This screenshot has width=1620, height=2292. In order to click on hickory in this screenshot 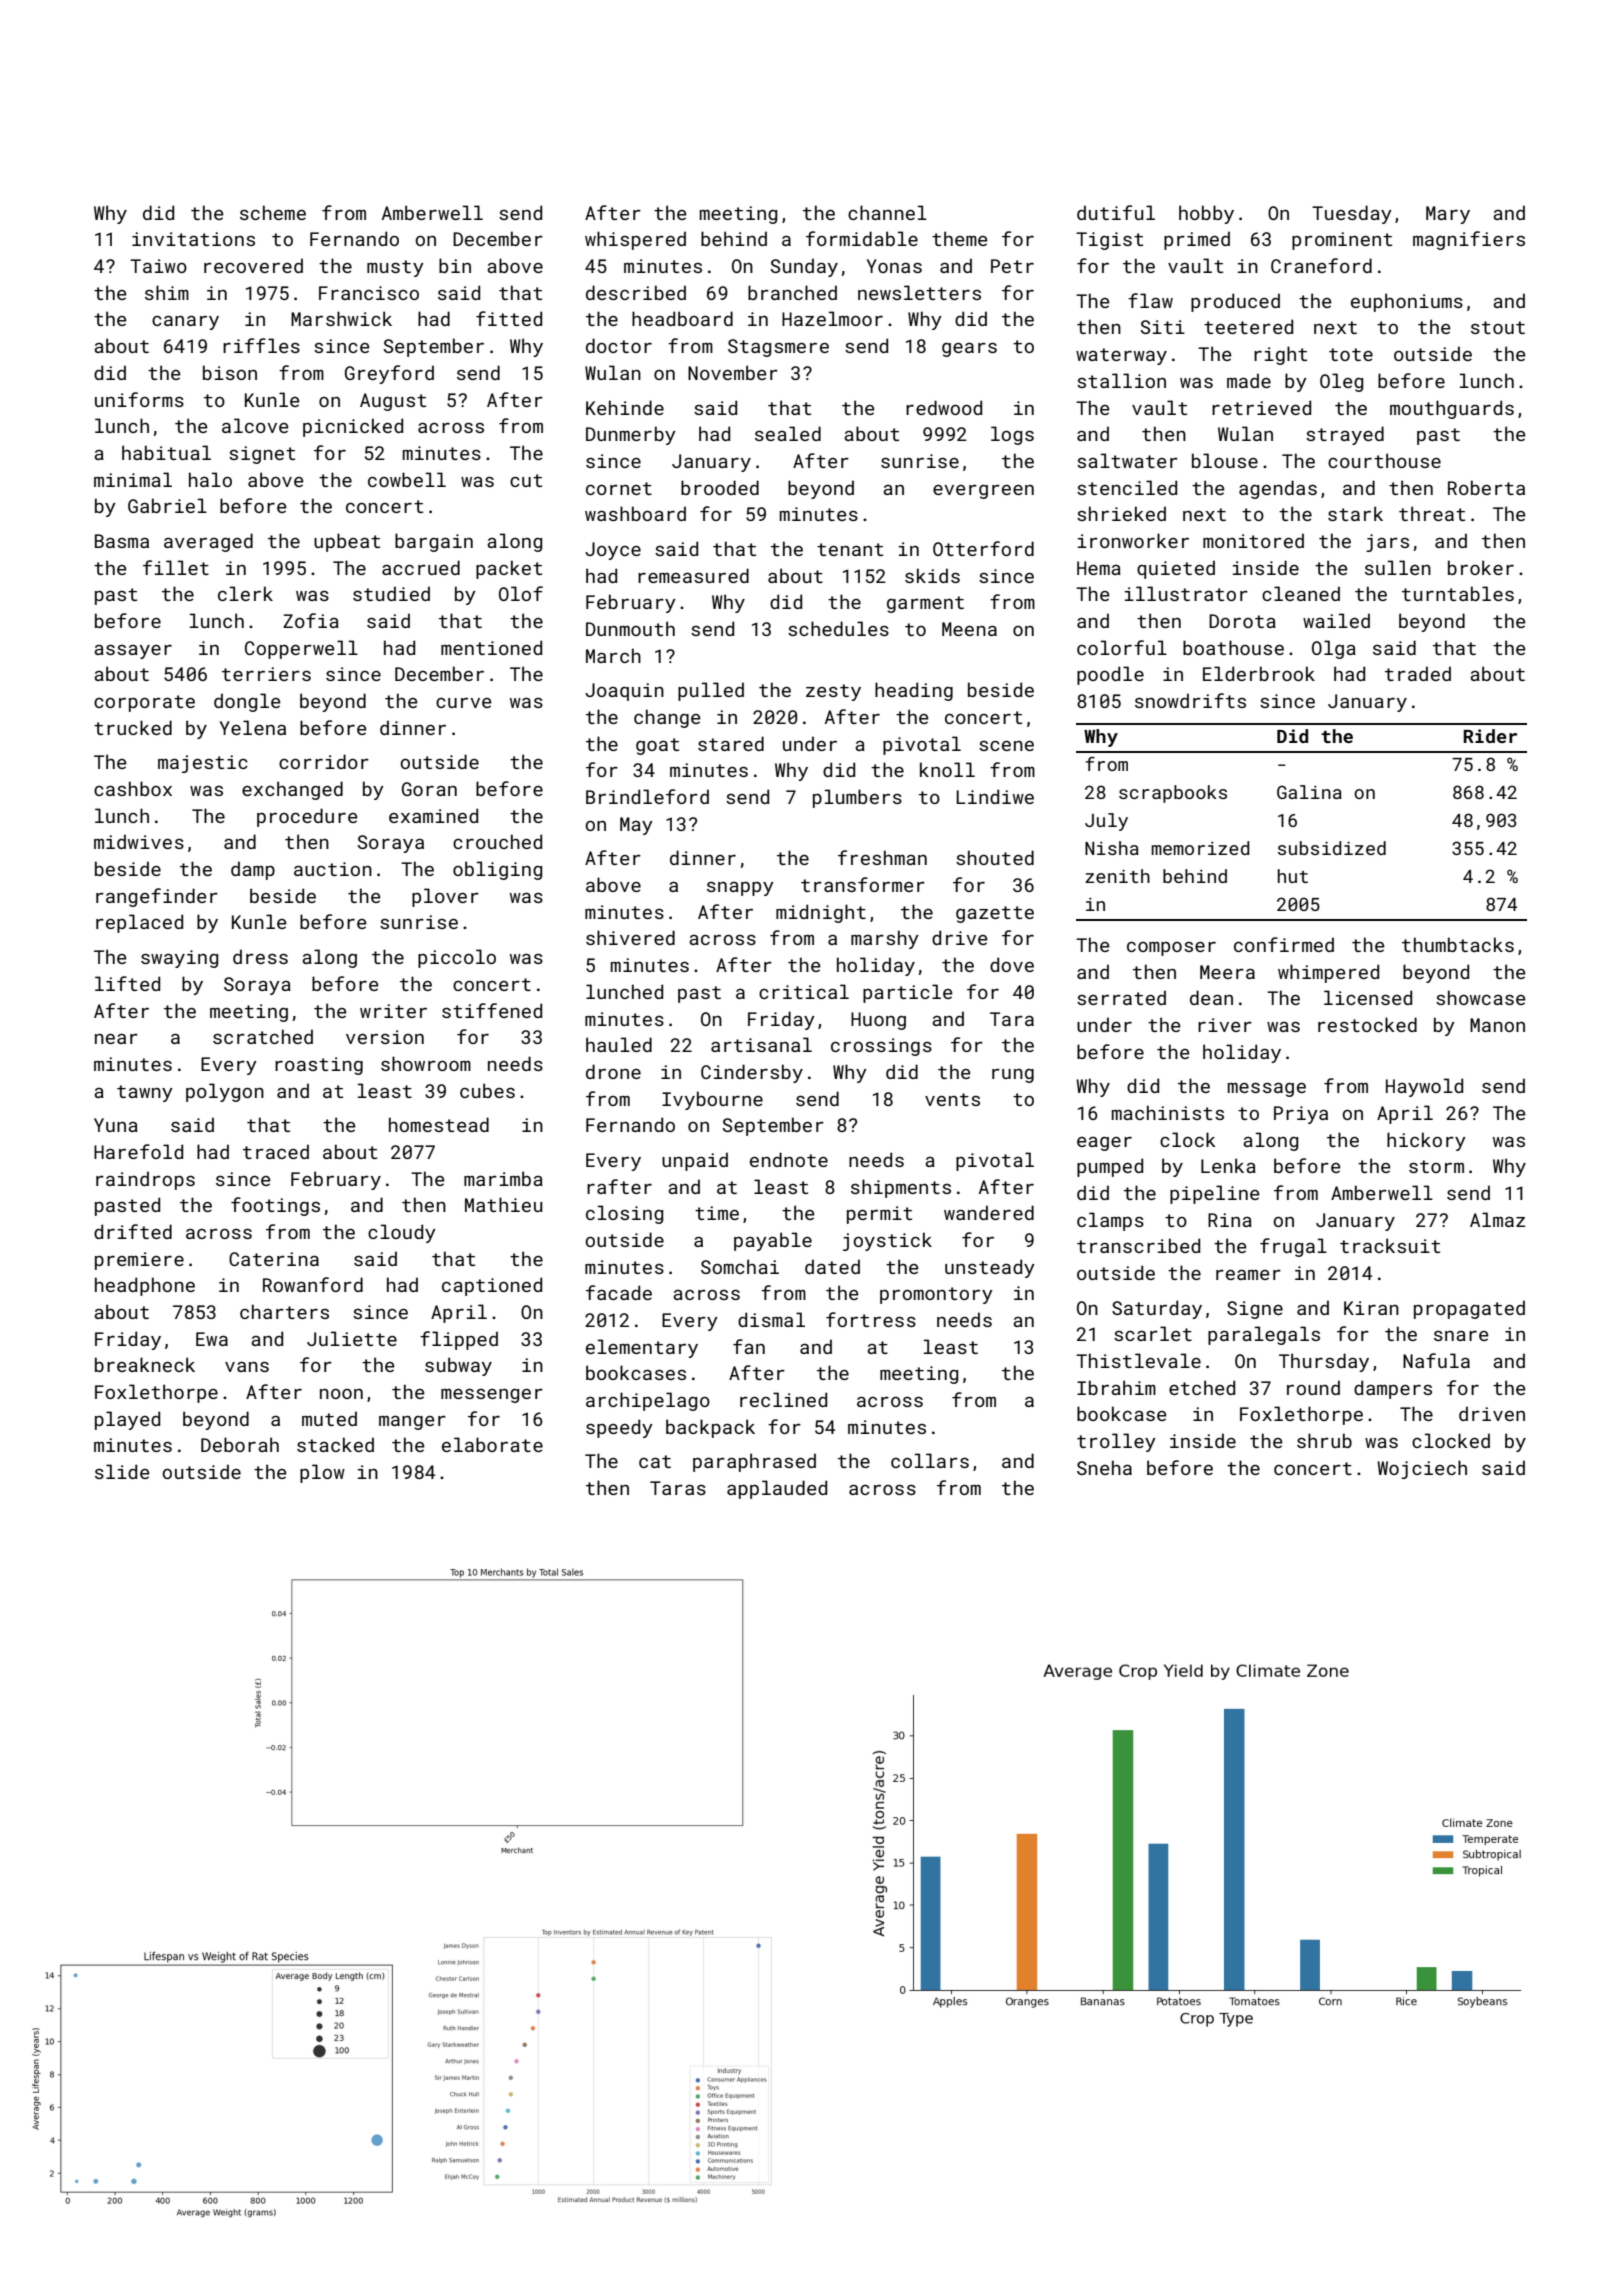, I will do `click(1426, 1141)`.
